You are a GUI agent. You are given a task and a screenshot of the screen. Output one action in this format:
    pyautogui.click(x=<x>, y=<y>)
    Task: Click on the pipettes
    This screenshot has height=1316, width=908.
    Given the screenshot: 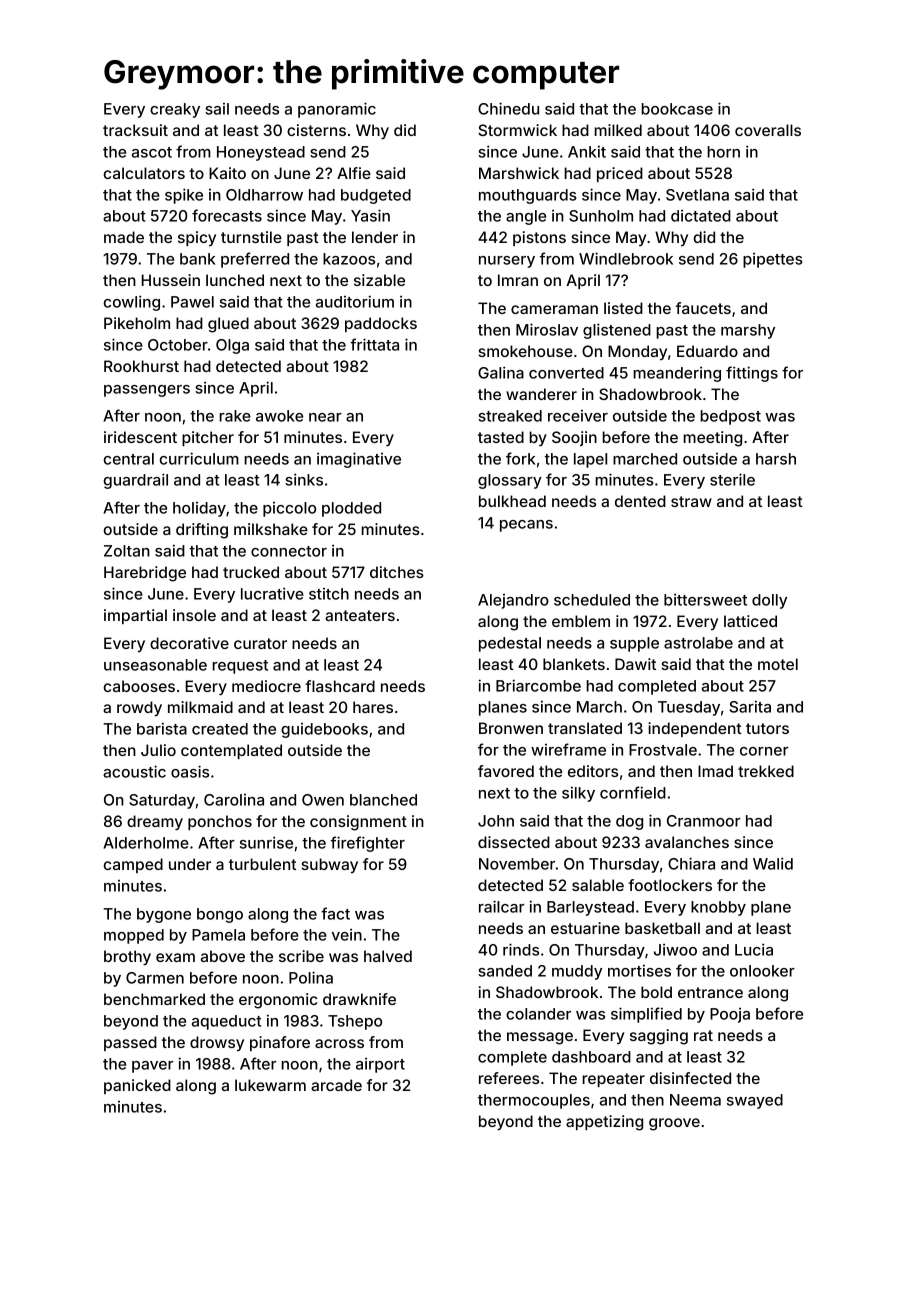 What is the action you would take?
    pyautogui.click(x=773, y=260)
